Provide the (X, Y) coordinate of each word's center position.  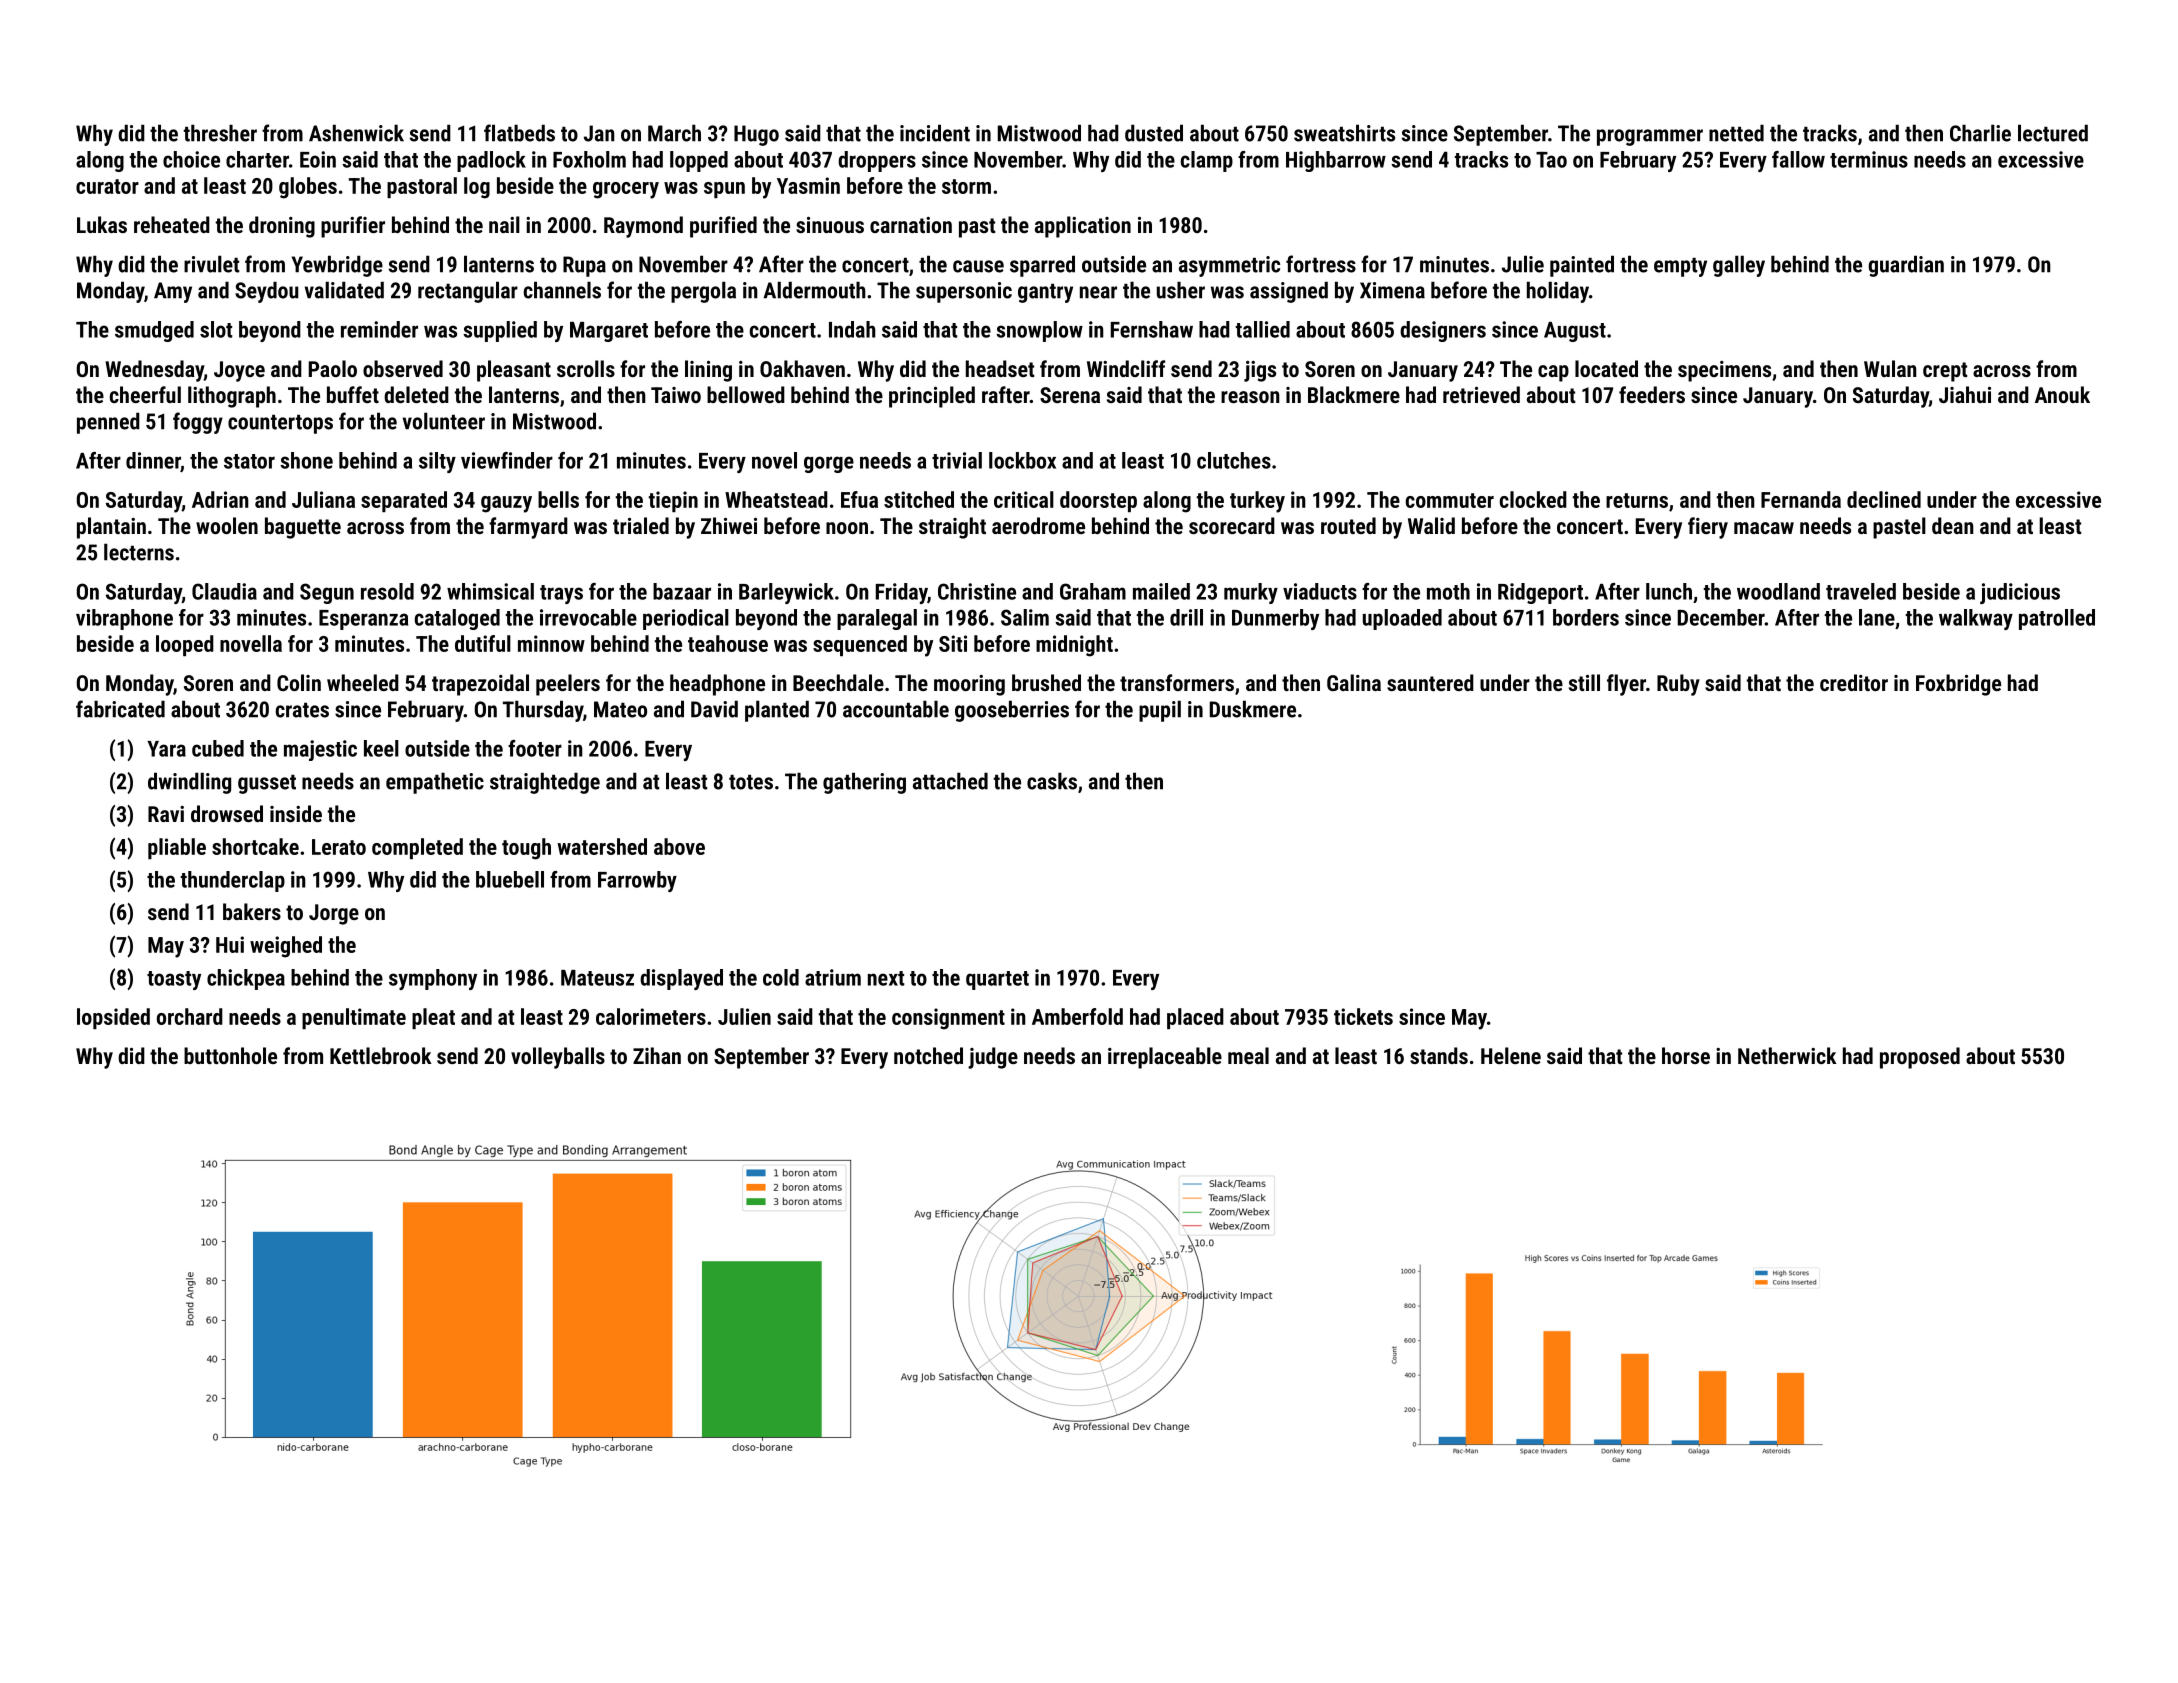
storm (966, 186)
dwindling (189, 783)
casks (1052, 781)
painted (1582, 266)
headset (1000, 368)
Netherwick (1787, 1055)
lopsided (113, 1018)
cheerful (145, 394)
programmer (1650, 137)
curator (107, 186)
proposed (1920, 1058)
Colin (299, 682)
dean (1953, 525)
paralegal (877, 619)
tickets (1363, 1016)
